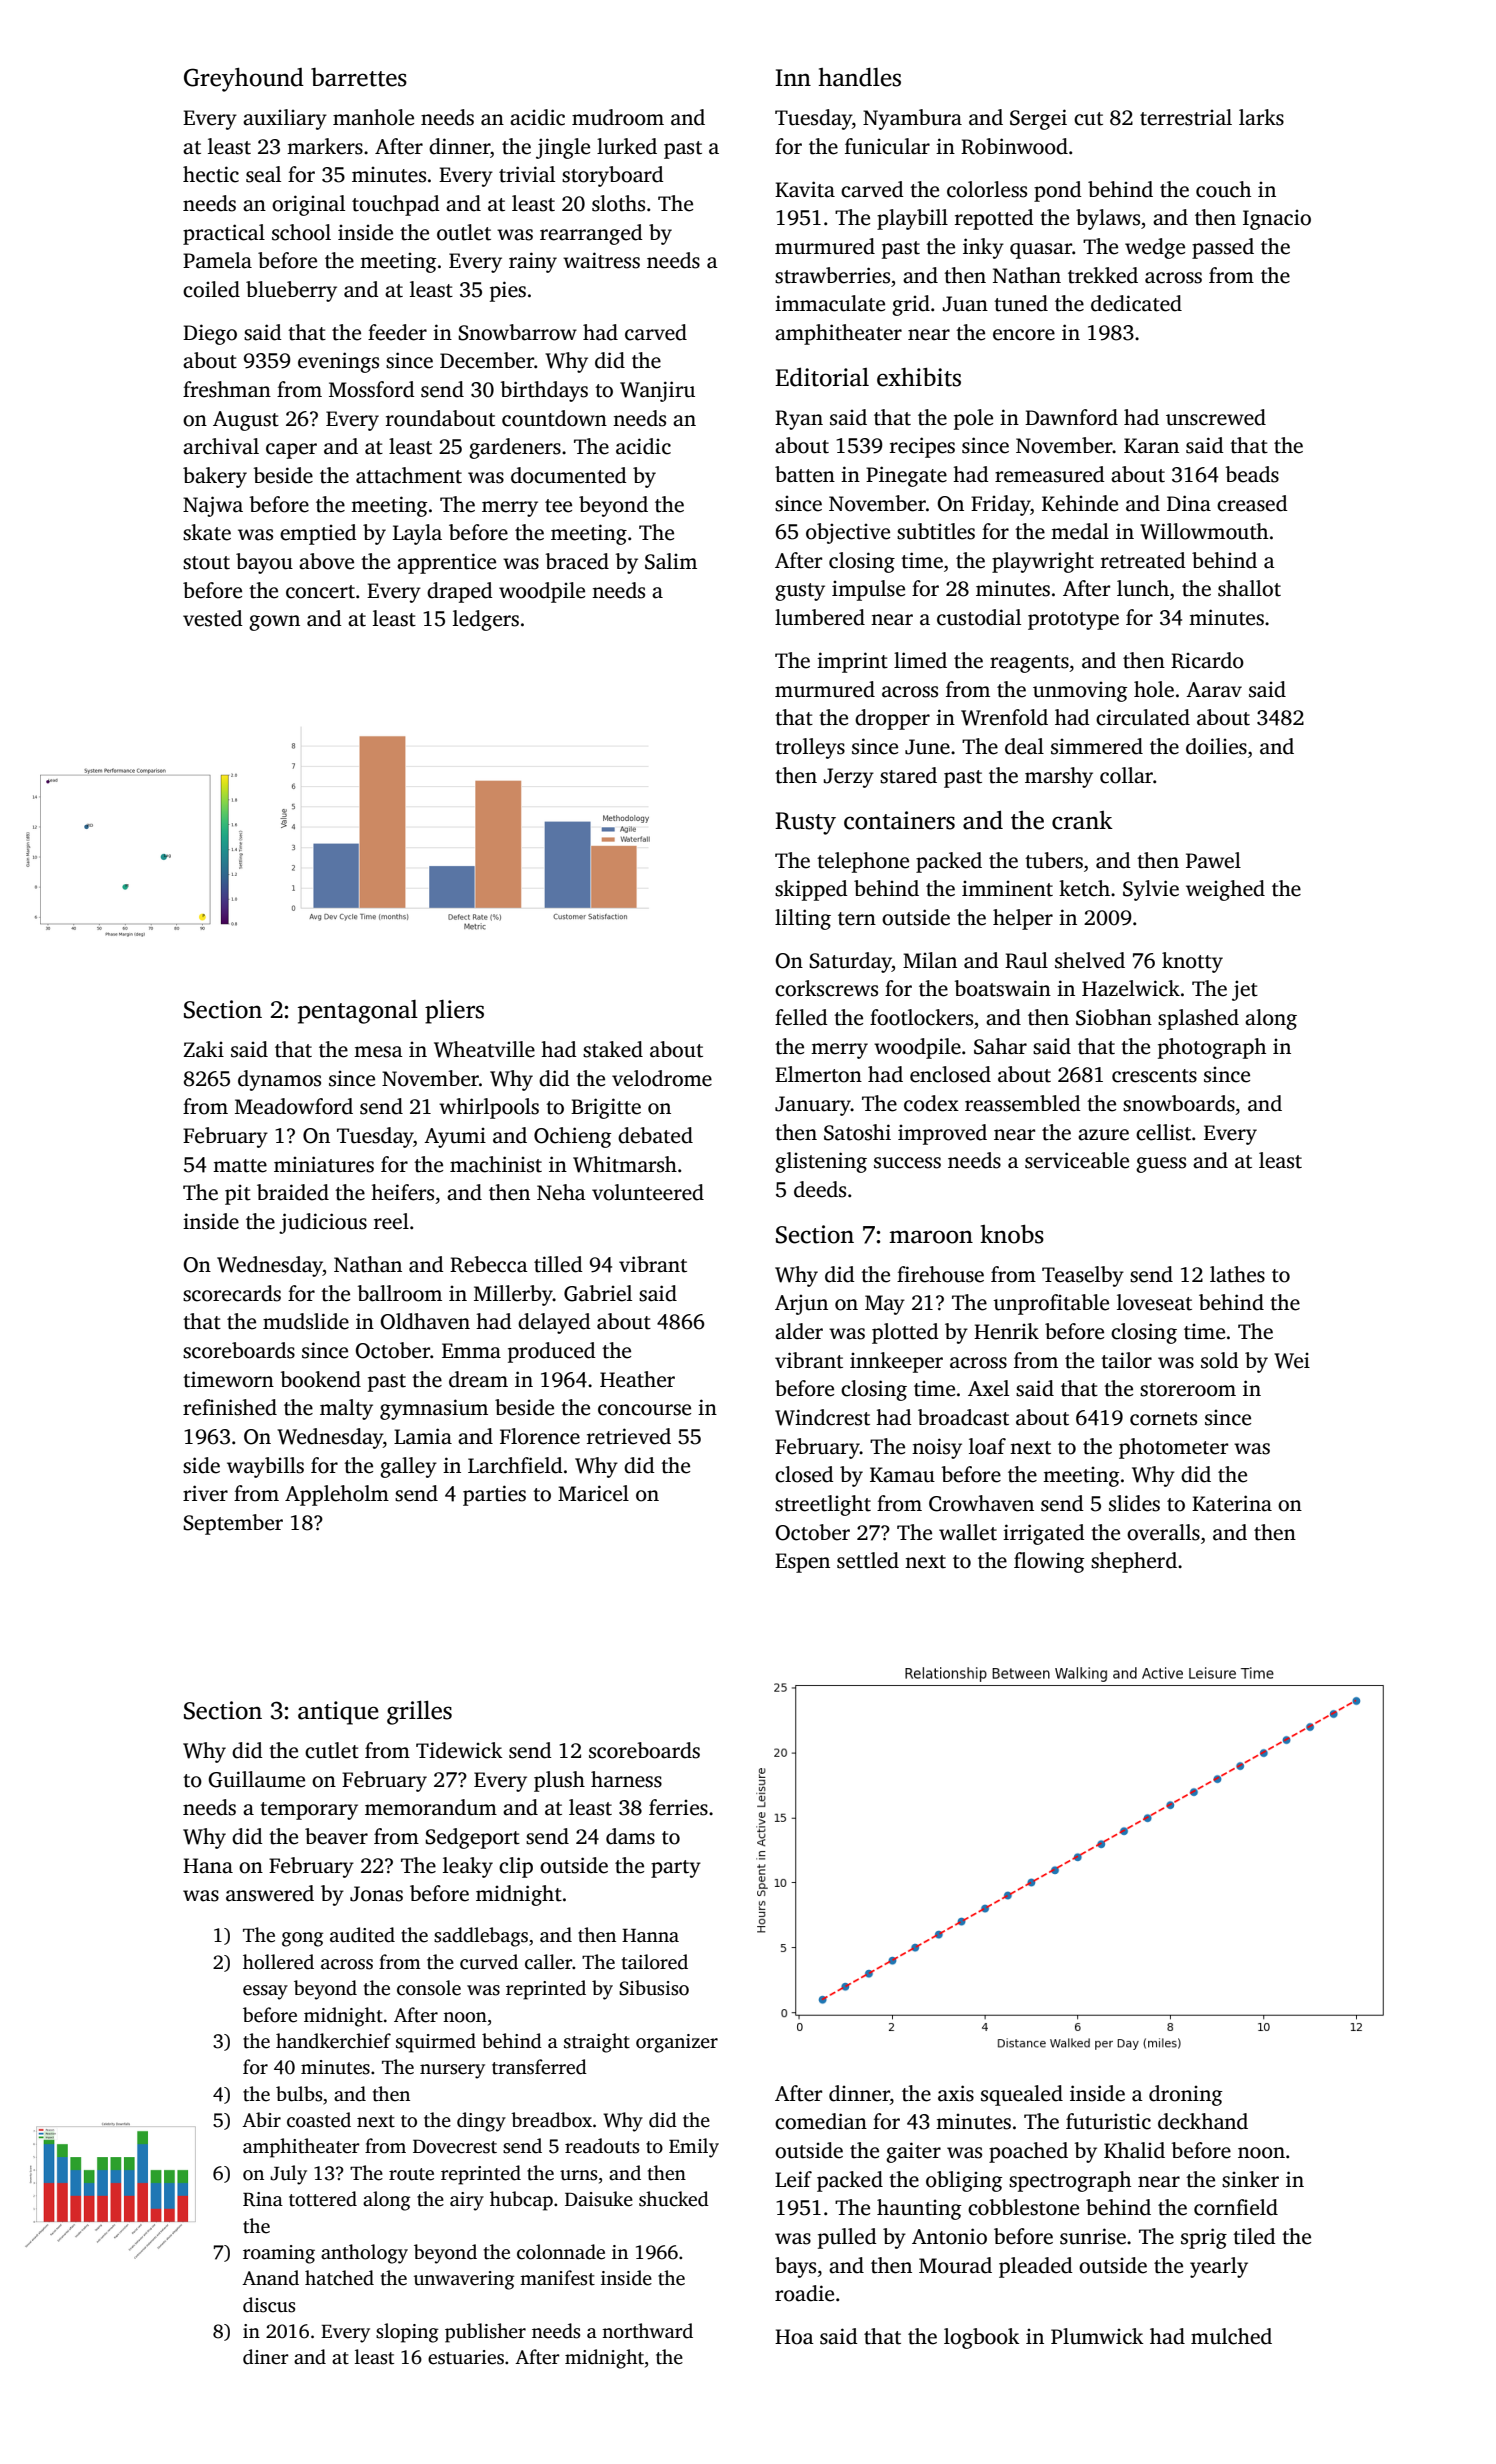 The width and height of the image is (1496, 2464). What do you see at coordinates (294, 1106) in the image?
I see `Meadowford` at bounding box center [294, 1106].
